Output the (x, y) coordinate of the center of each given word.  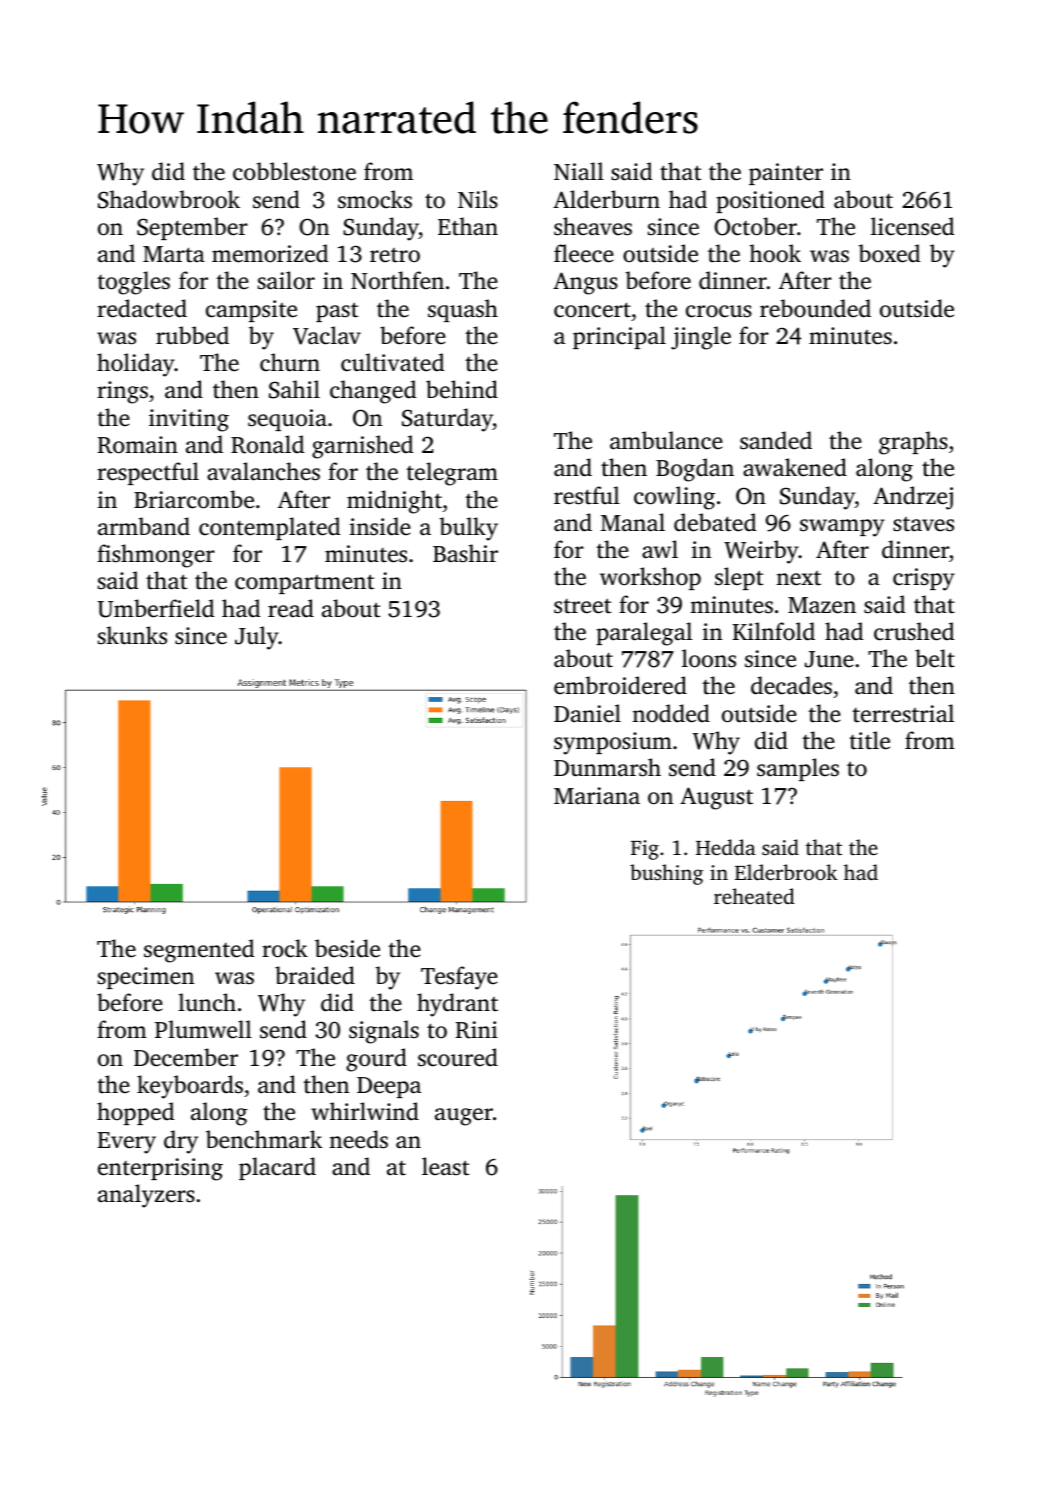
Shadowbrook (169, 199)
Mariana (597, 796)
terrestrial (903, 713)
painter (786, 174)
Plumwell (203, 1029)
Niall (579, 171)
